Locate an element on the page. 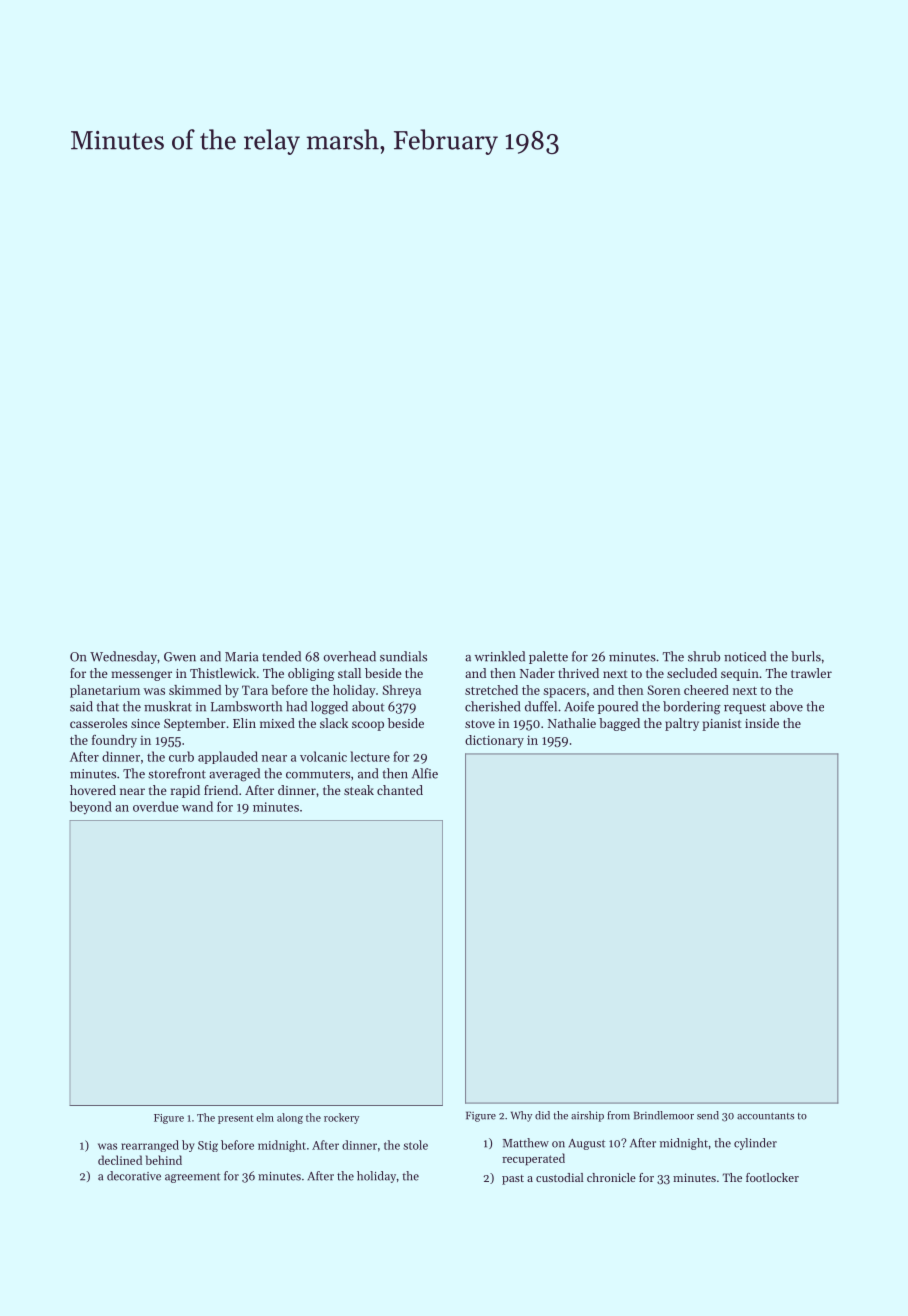  footlocker is located at coordinates (772, 1177).
